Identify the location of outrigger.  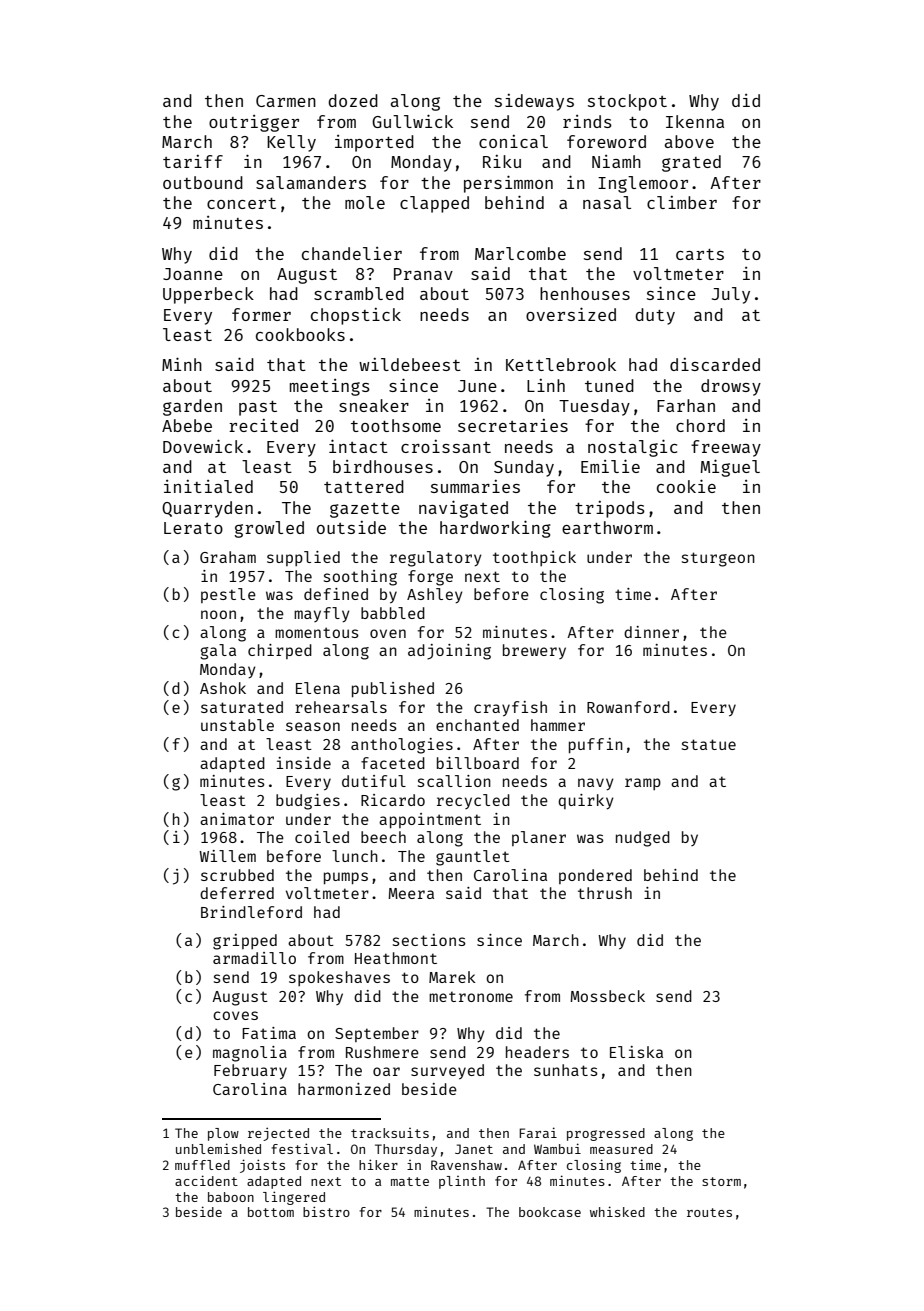
(254, 123).
